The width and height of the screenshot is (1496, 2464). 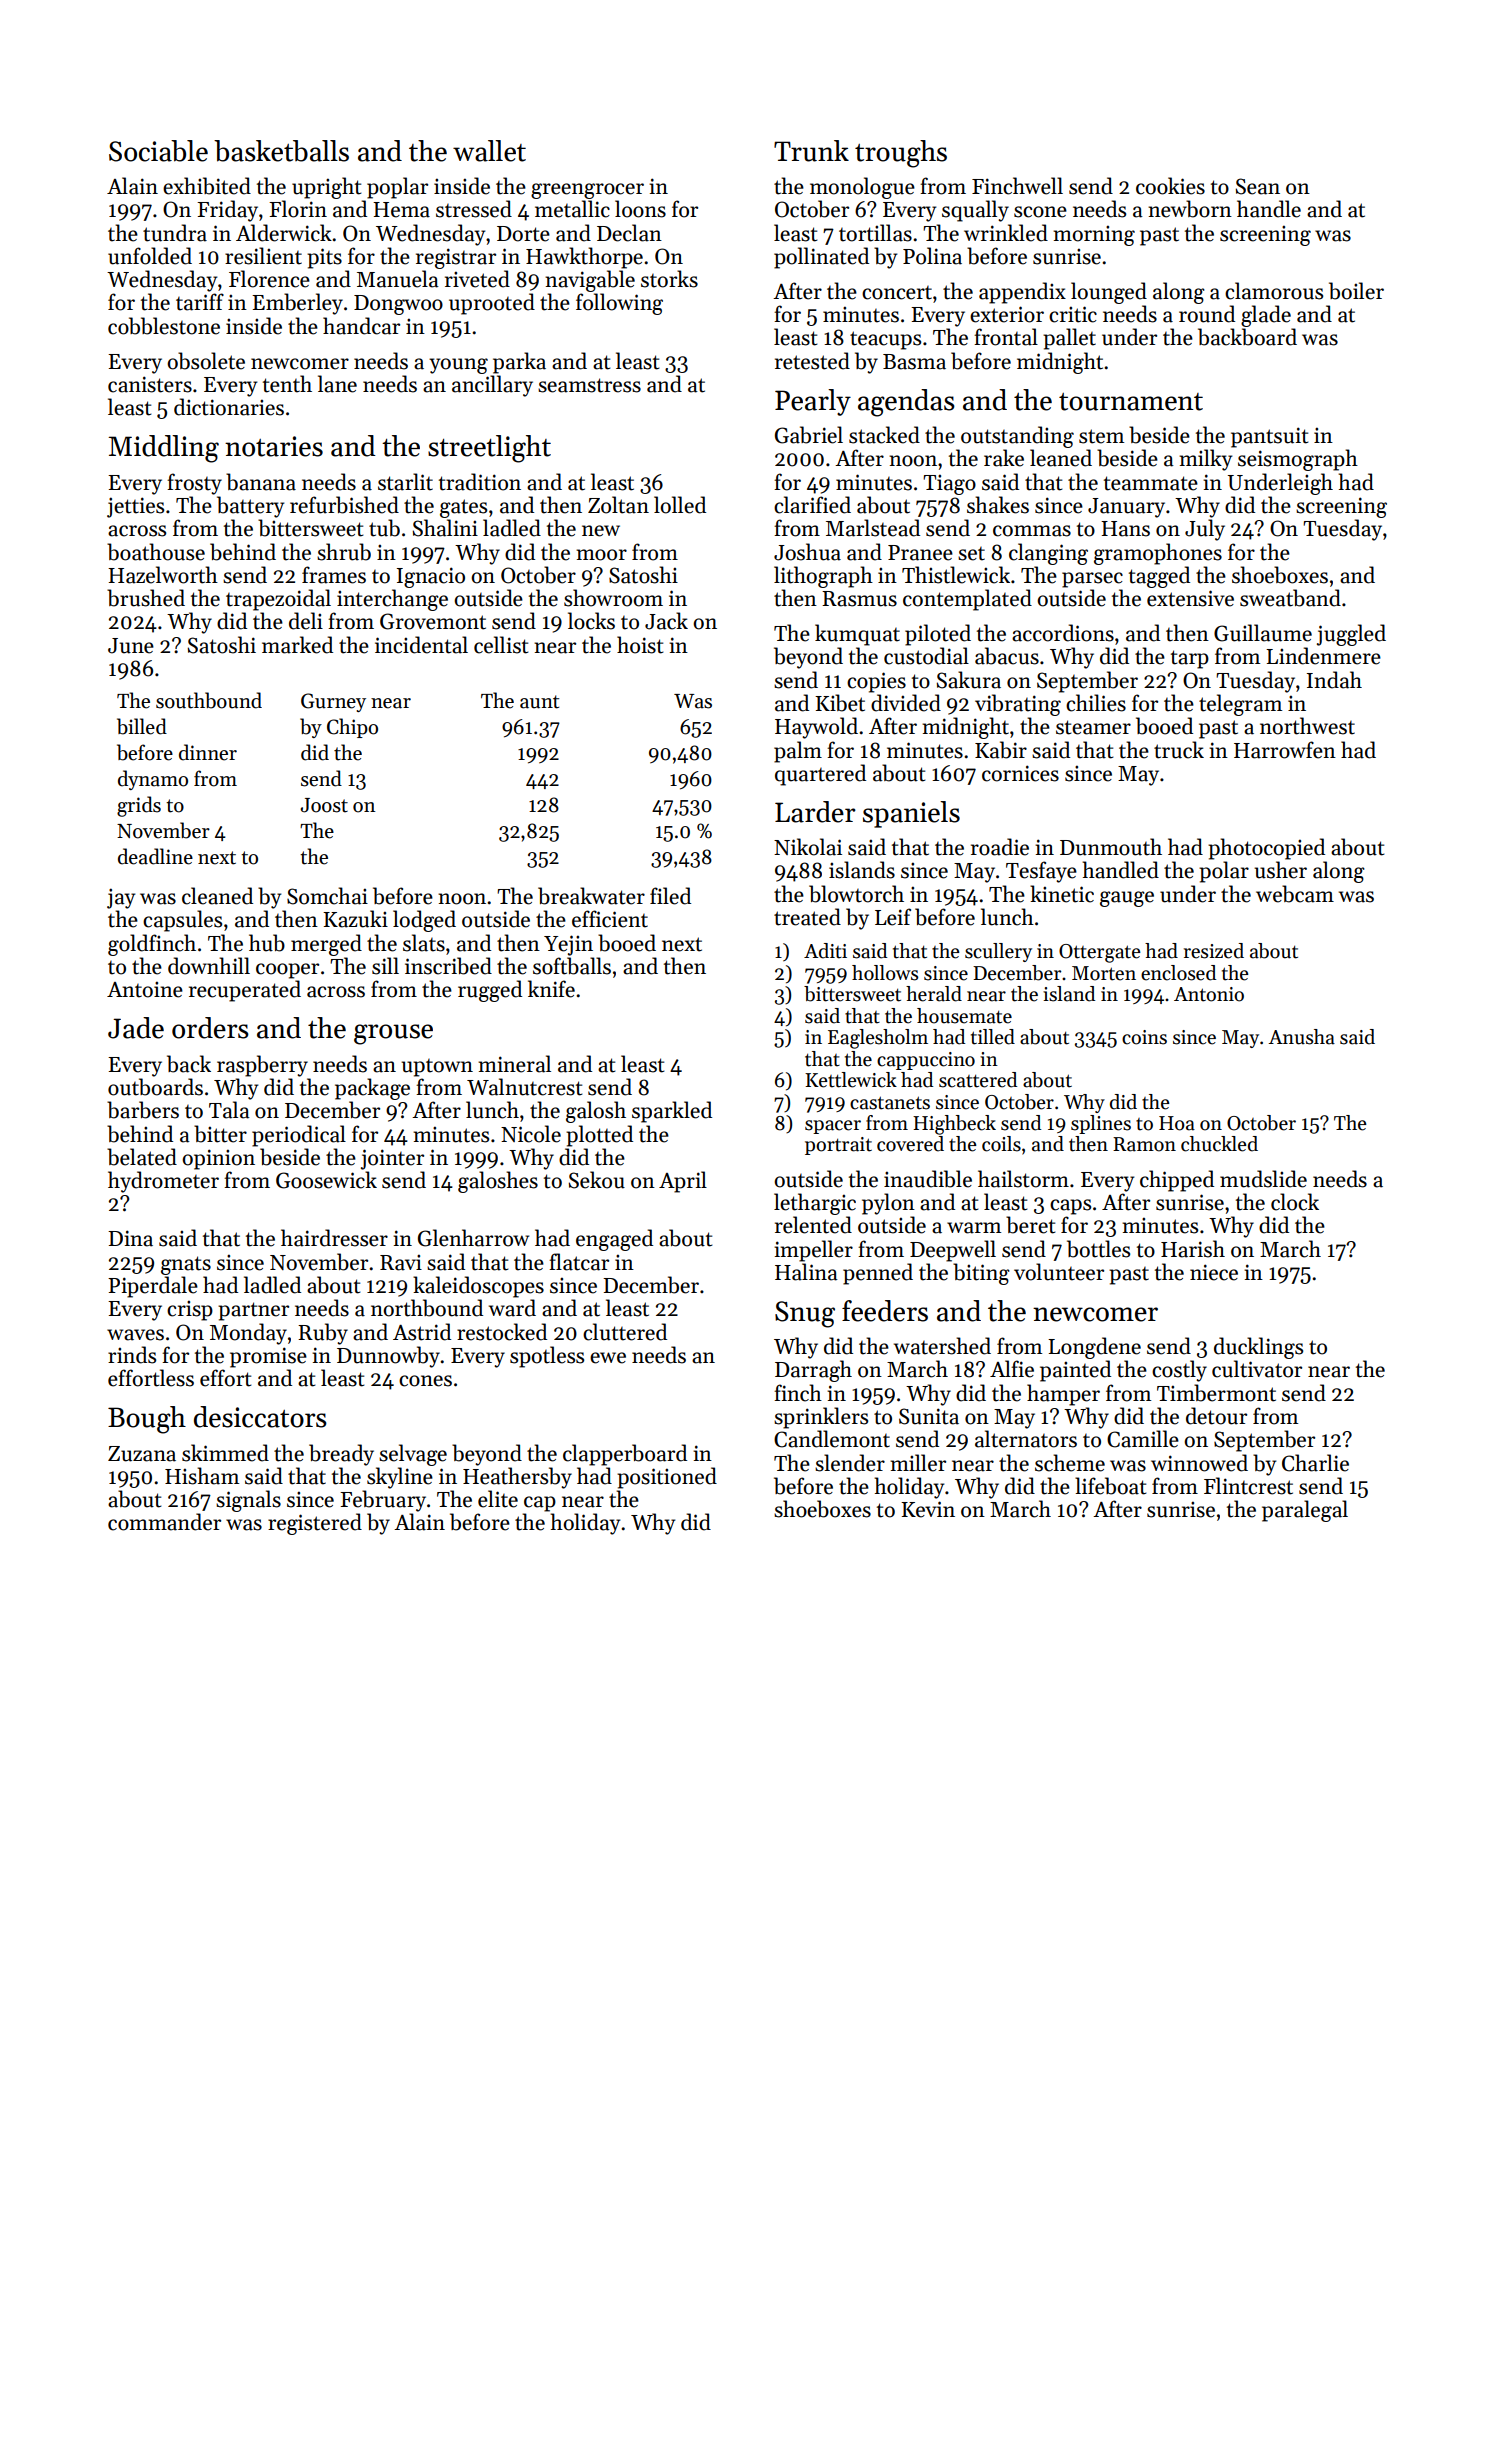 I want to click on webcam, so click(x=1295, y=894).
